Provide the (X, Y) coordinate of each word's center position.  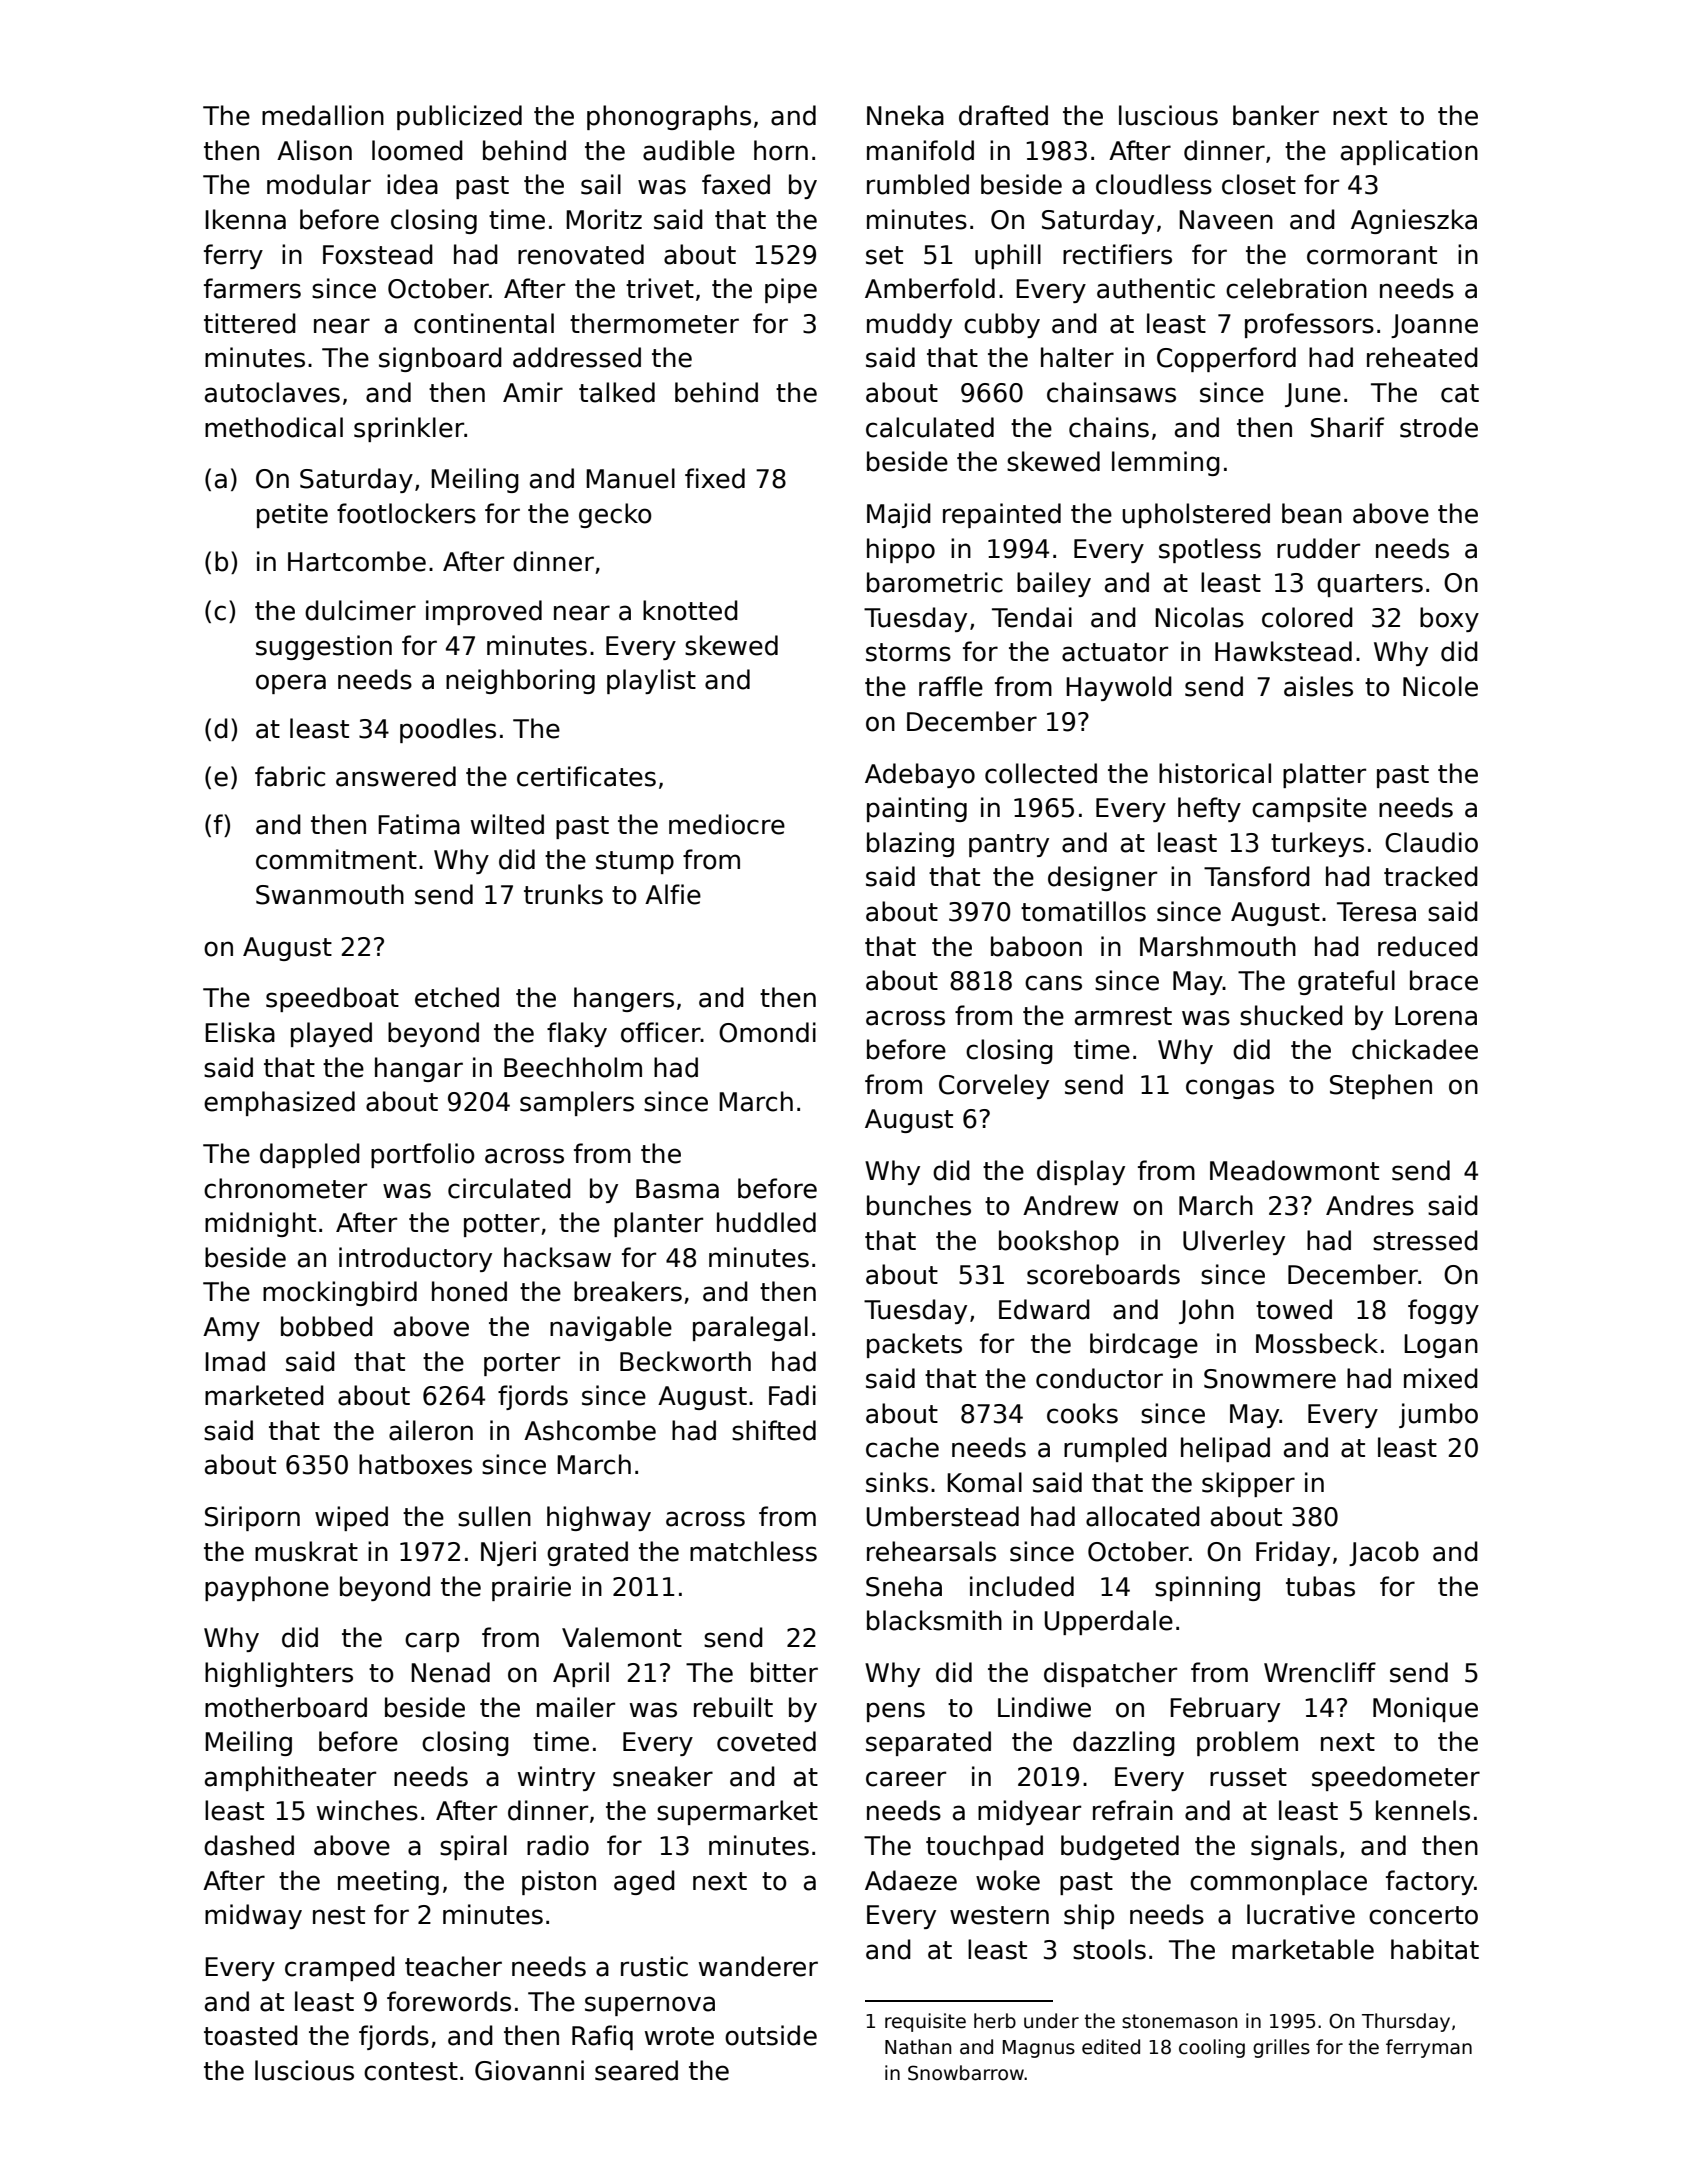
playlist (651, 681)
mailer (576, 1707)
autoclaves (272, 392)
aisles (1318, 686)
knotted (690, 610)
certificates (586, 776)
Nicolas (1199, 617)
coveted (766, 1741)
